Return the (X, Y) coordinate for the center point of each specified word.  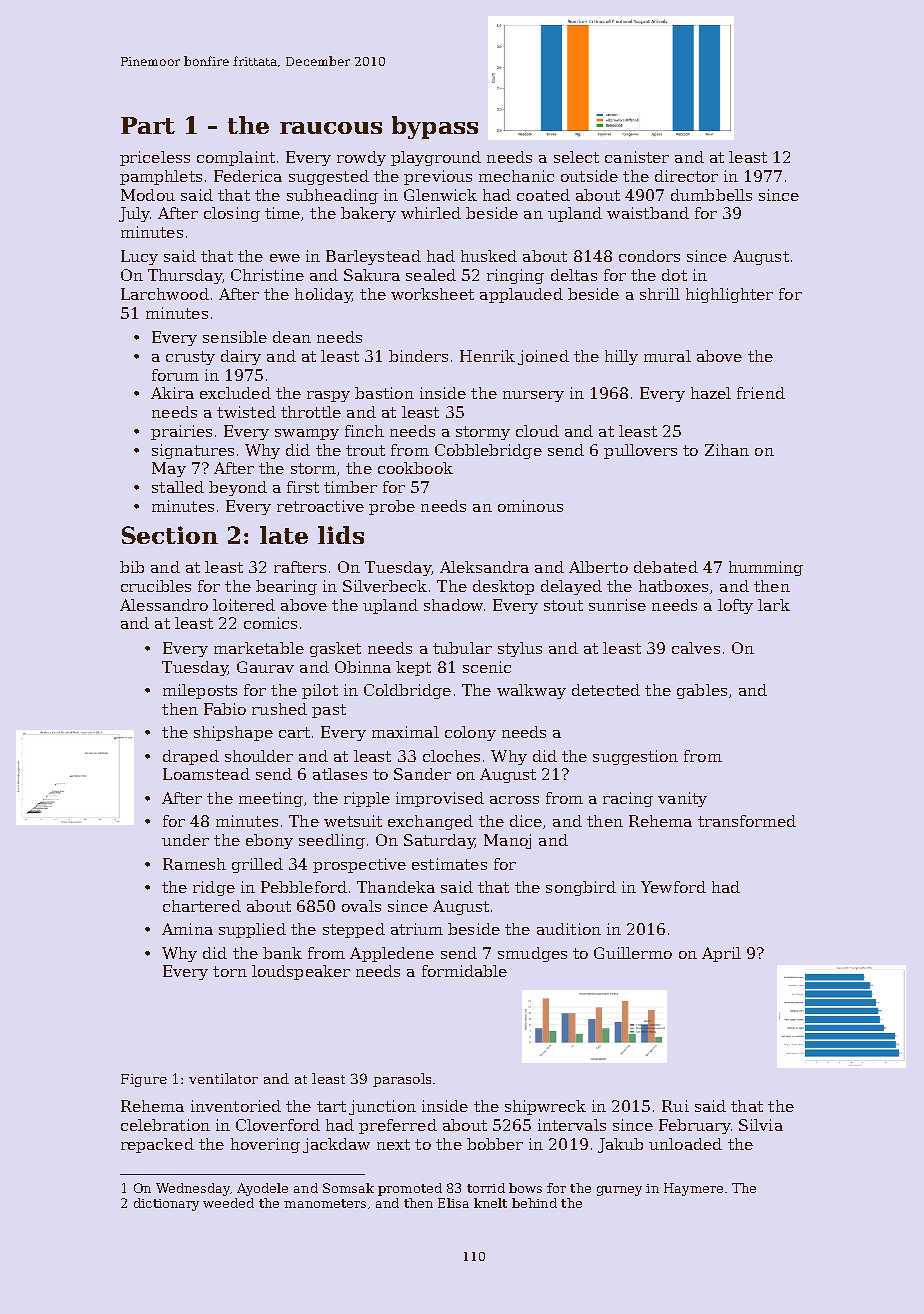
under (185, 840)
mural (667, 356)
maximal (405, 732)
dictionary (166, 1204)
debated (666, 567)
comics (270, 623)
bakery (368, 214)
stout (563, 605)
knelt (490, 1203)
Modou (148, 195)
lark (774, 605)
